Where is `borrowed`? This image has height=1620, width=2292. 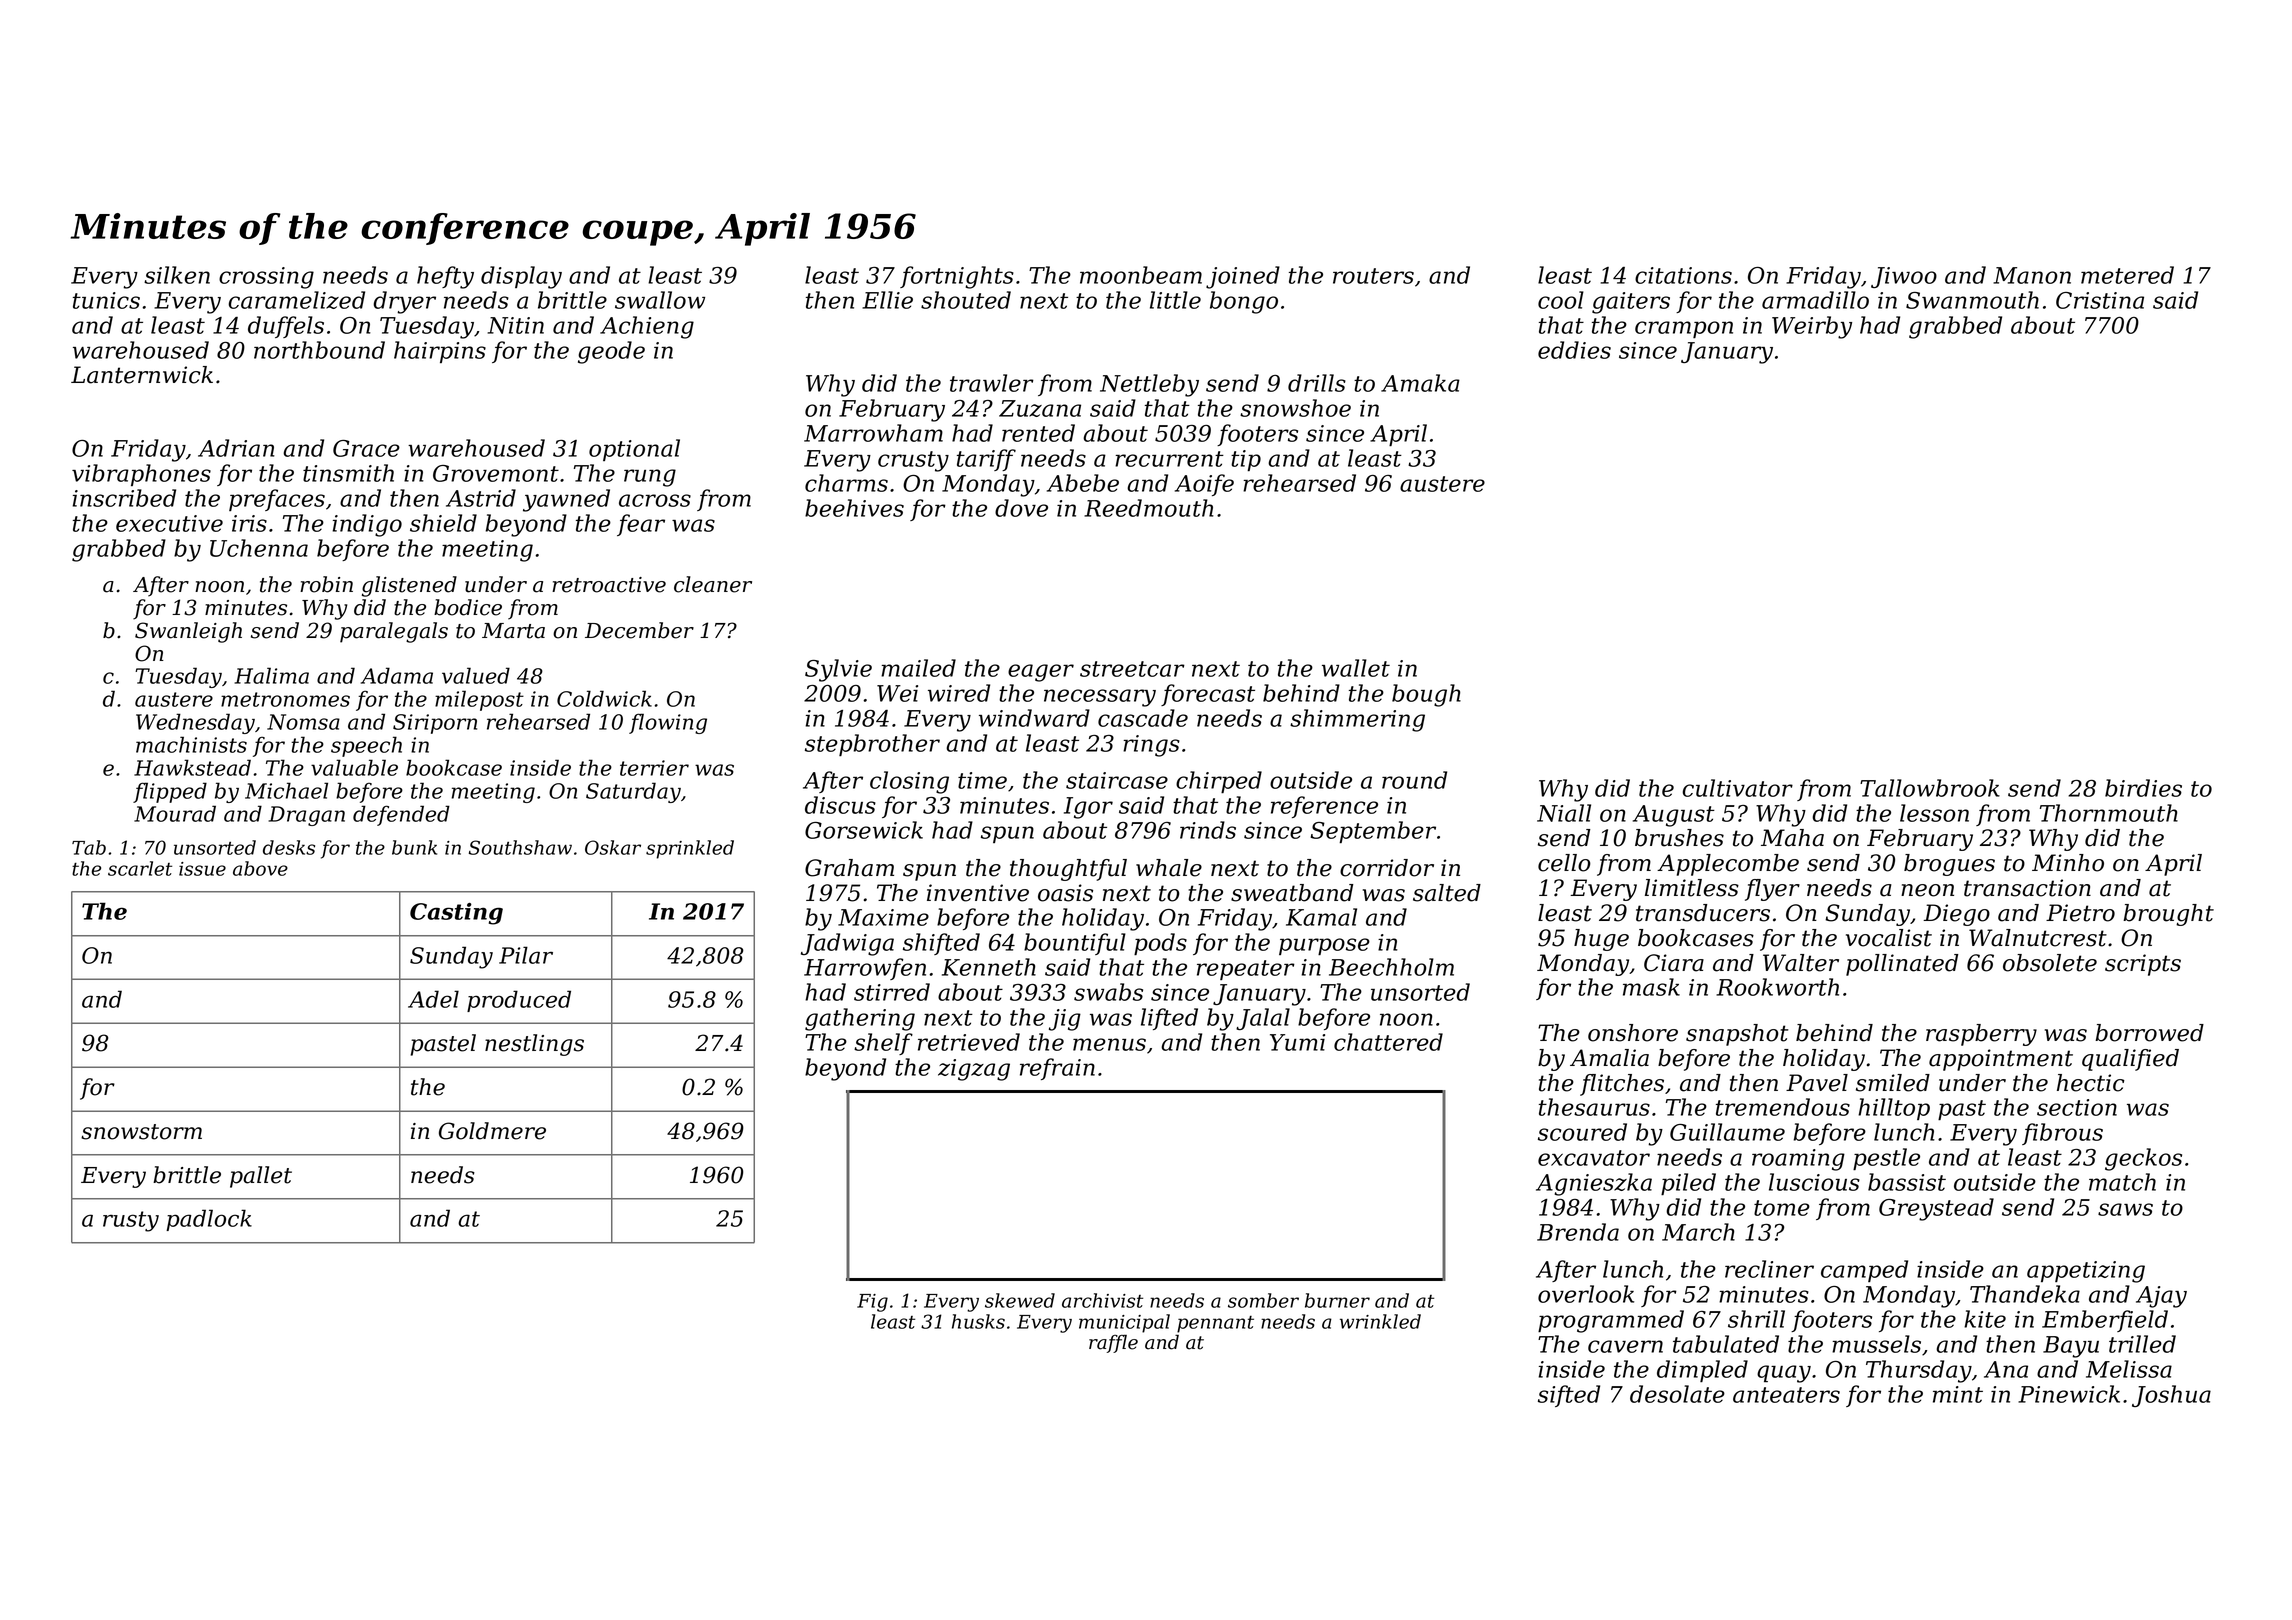
borrowed is located at coordinates (2149, 1033).
